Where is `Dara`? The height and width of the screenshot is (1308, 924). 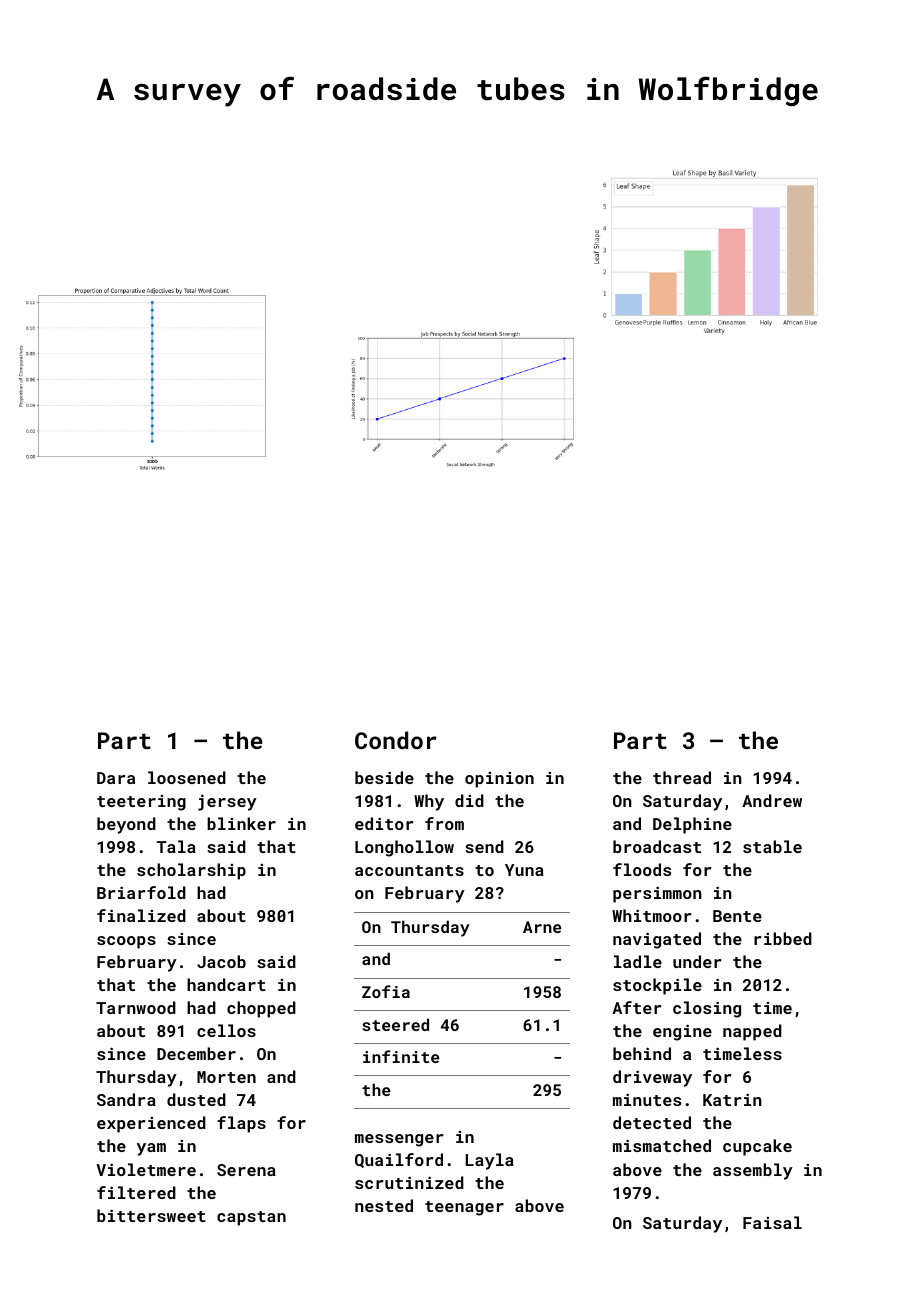
Dara is located at coordinates (116, 778).
